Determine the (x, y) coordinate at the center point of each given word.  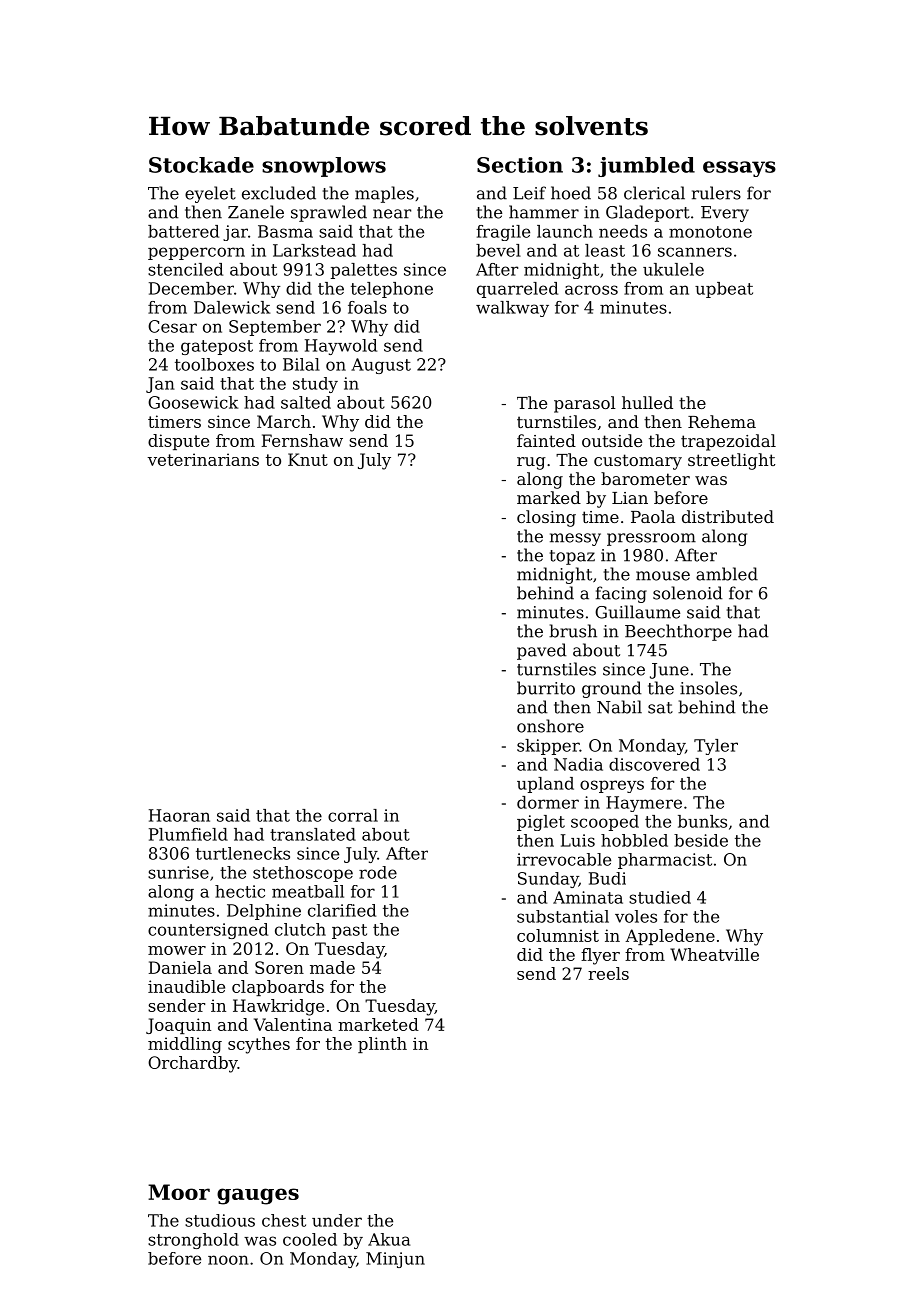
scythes (259, 1045)
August (381, 366)
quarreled (517, 290)
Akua (389, 1239)
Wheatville (714, 954)
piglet (541, 823)
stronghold (193, 1241)
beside (701, 840)
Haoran (179, 815)
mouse (663, 576)
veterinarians (203, 459)
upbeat (724, 290)
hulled (647, 402)
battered (183, 231)
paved (542, 651)
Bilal (301, 364)
